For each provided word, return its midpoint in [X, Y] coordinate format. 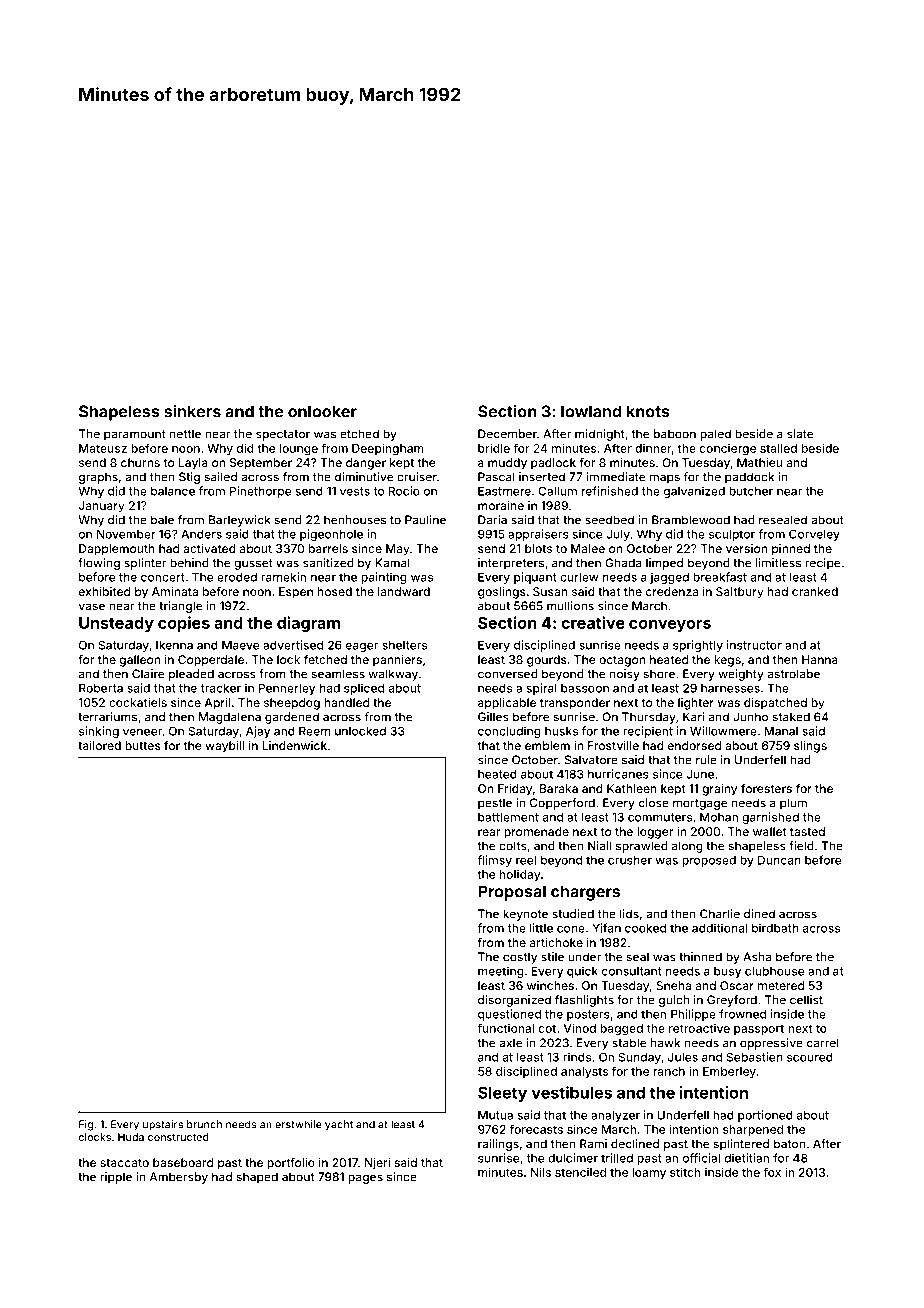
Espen [296, 593]
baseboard [183, 1162]
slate [800, 434]
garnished [770, 818]
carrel [823, 1043]
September [261, 464]
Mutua [495, 1115]
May [398, 550]
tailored [99, 745]
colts [513, 846]
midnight [599, 435]
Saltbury [740, 593]
